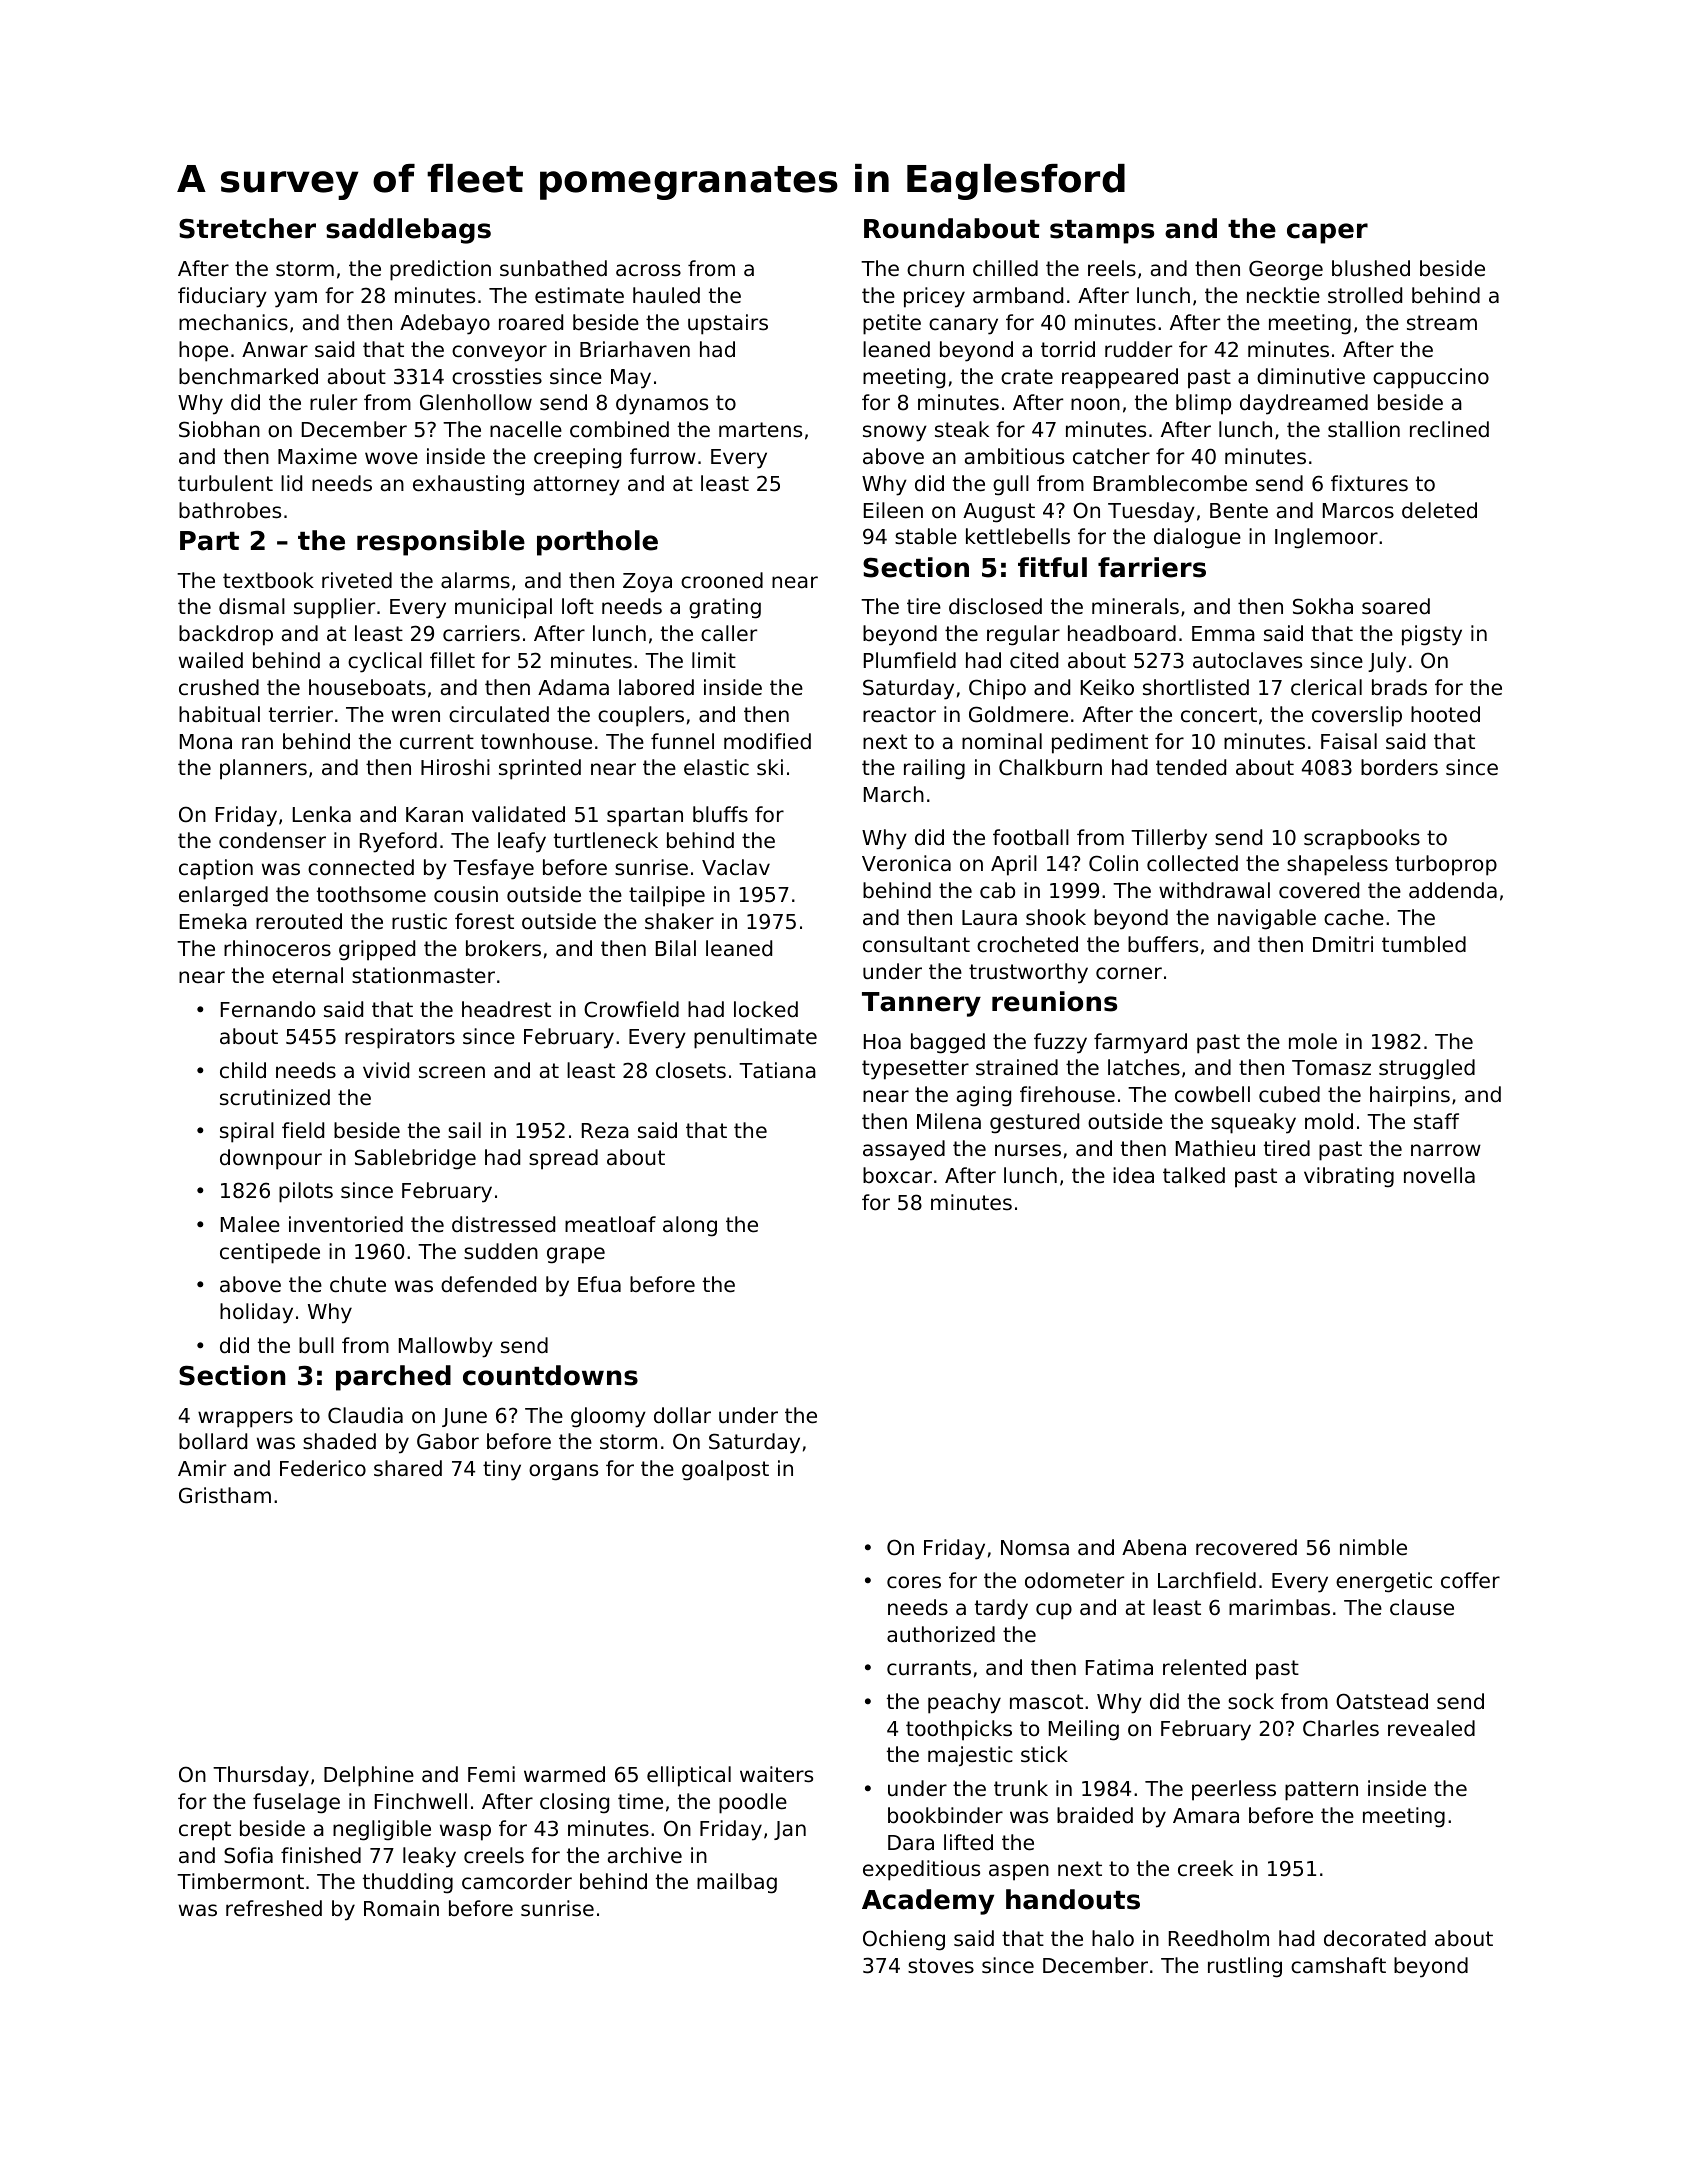 Image resolution: width=1683 pixels, height=2178 pixels. What do you see at coordinates (1203, 404) in the screenshot?
I see `blimp` at bounding box center [1203, 404].
